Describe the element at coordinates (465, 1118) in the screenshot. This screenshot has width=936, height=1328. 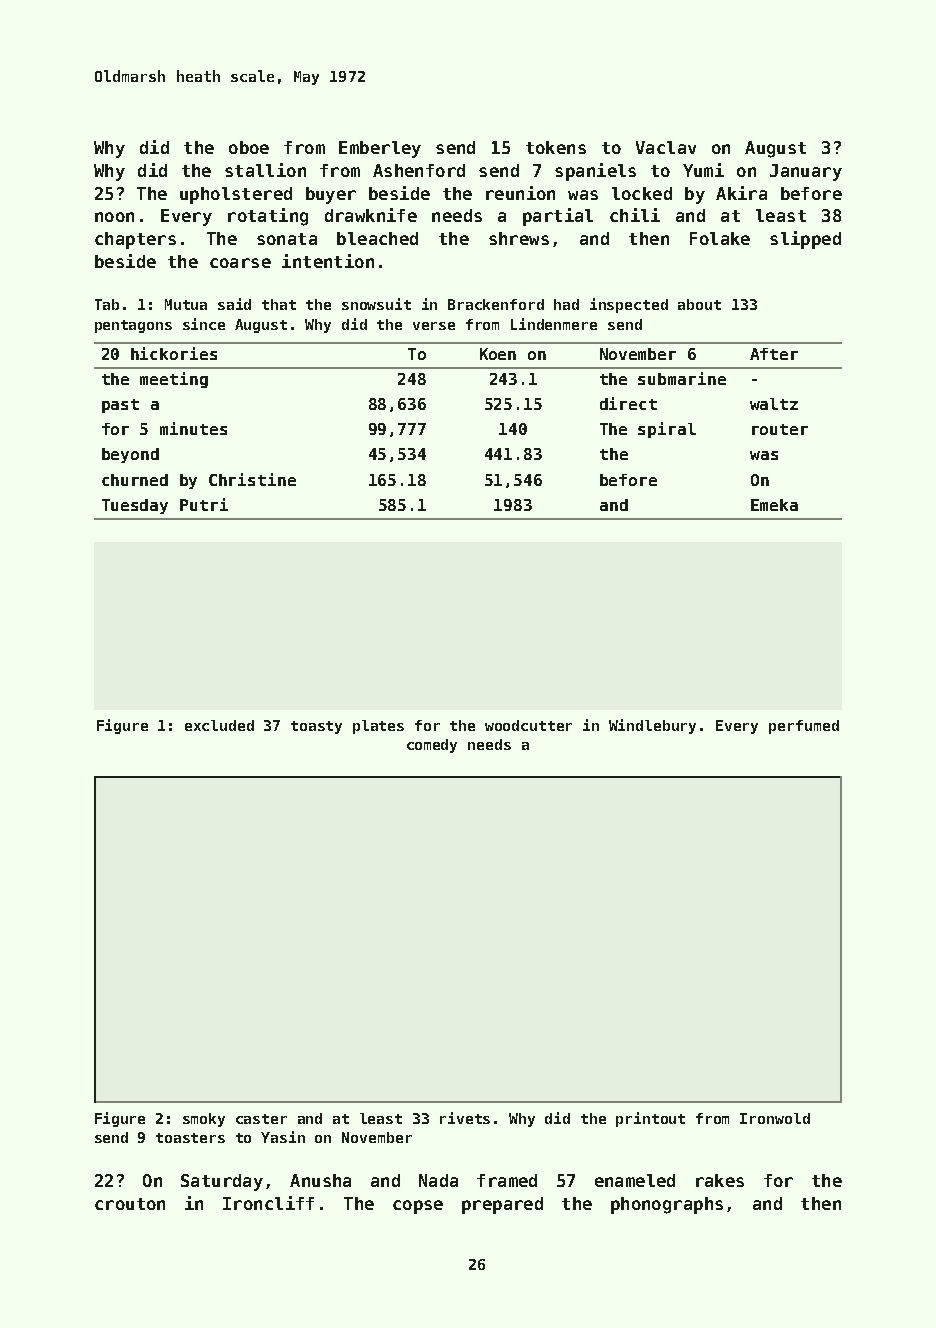
I see `rivets` at that location.
